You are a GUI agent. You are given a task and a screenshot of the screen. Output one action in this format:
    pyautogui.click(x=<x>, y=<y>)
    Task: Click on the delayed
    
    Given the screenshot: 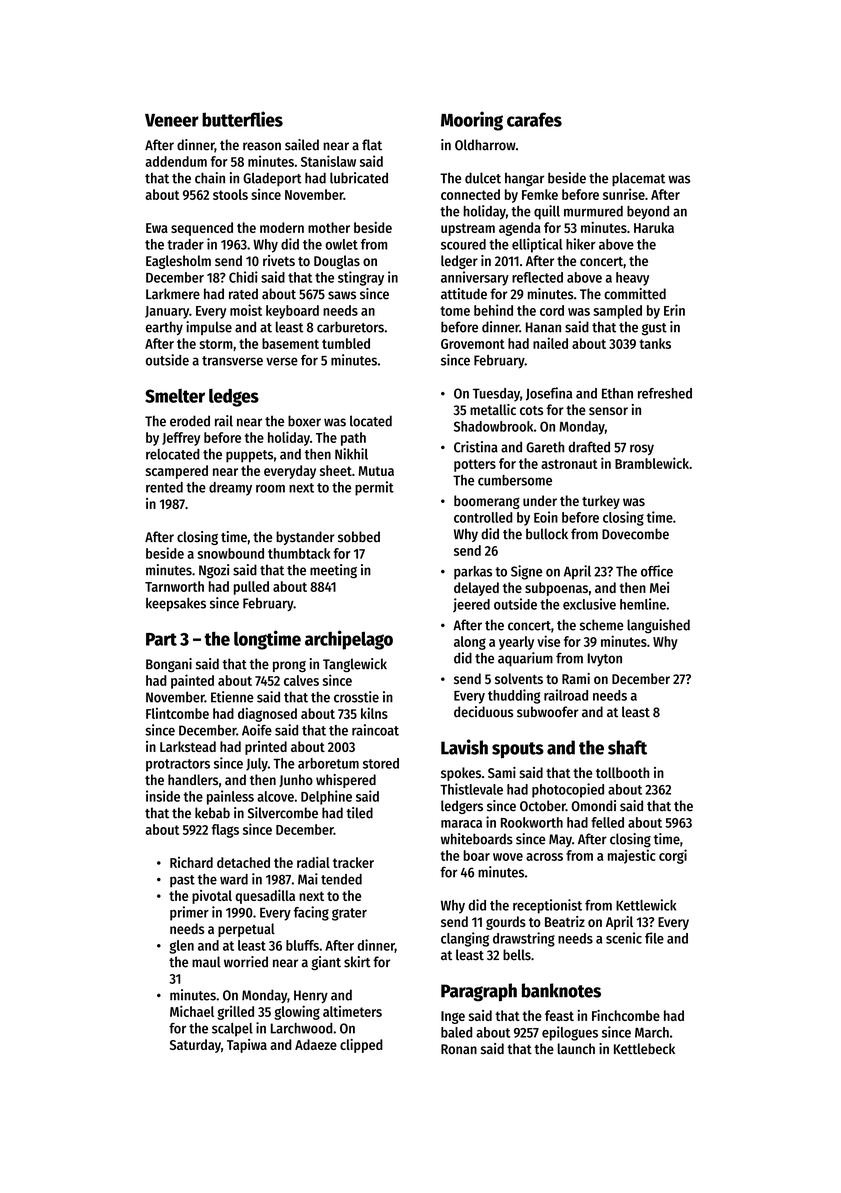 What is the action you would take?
    pyautogui.click(x=476, y=589)
